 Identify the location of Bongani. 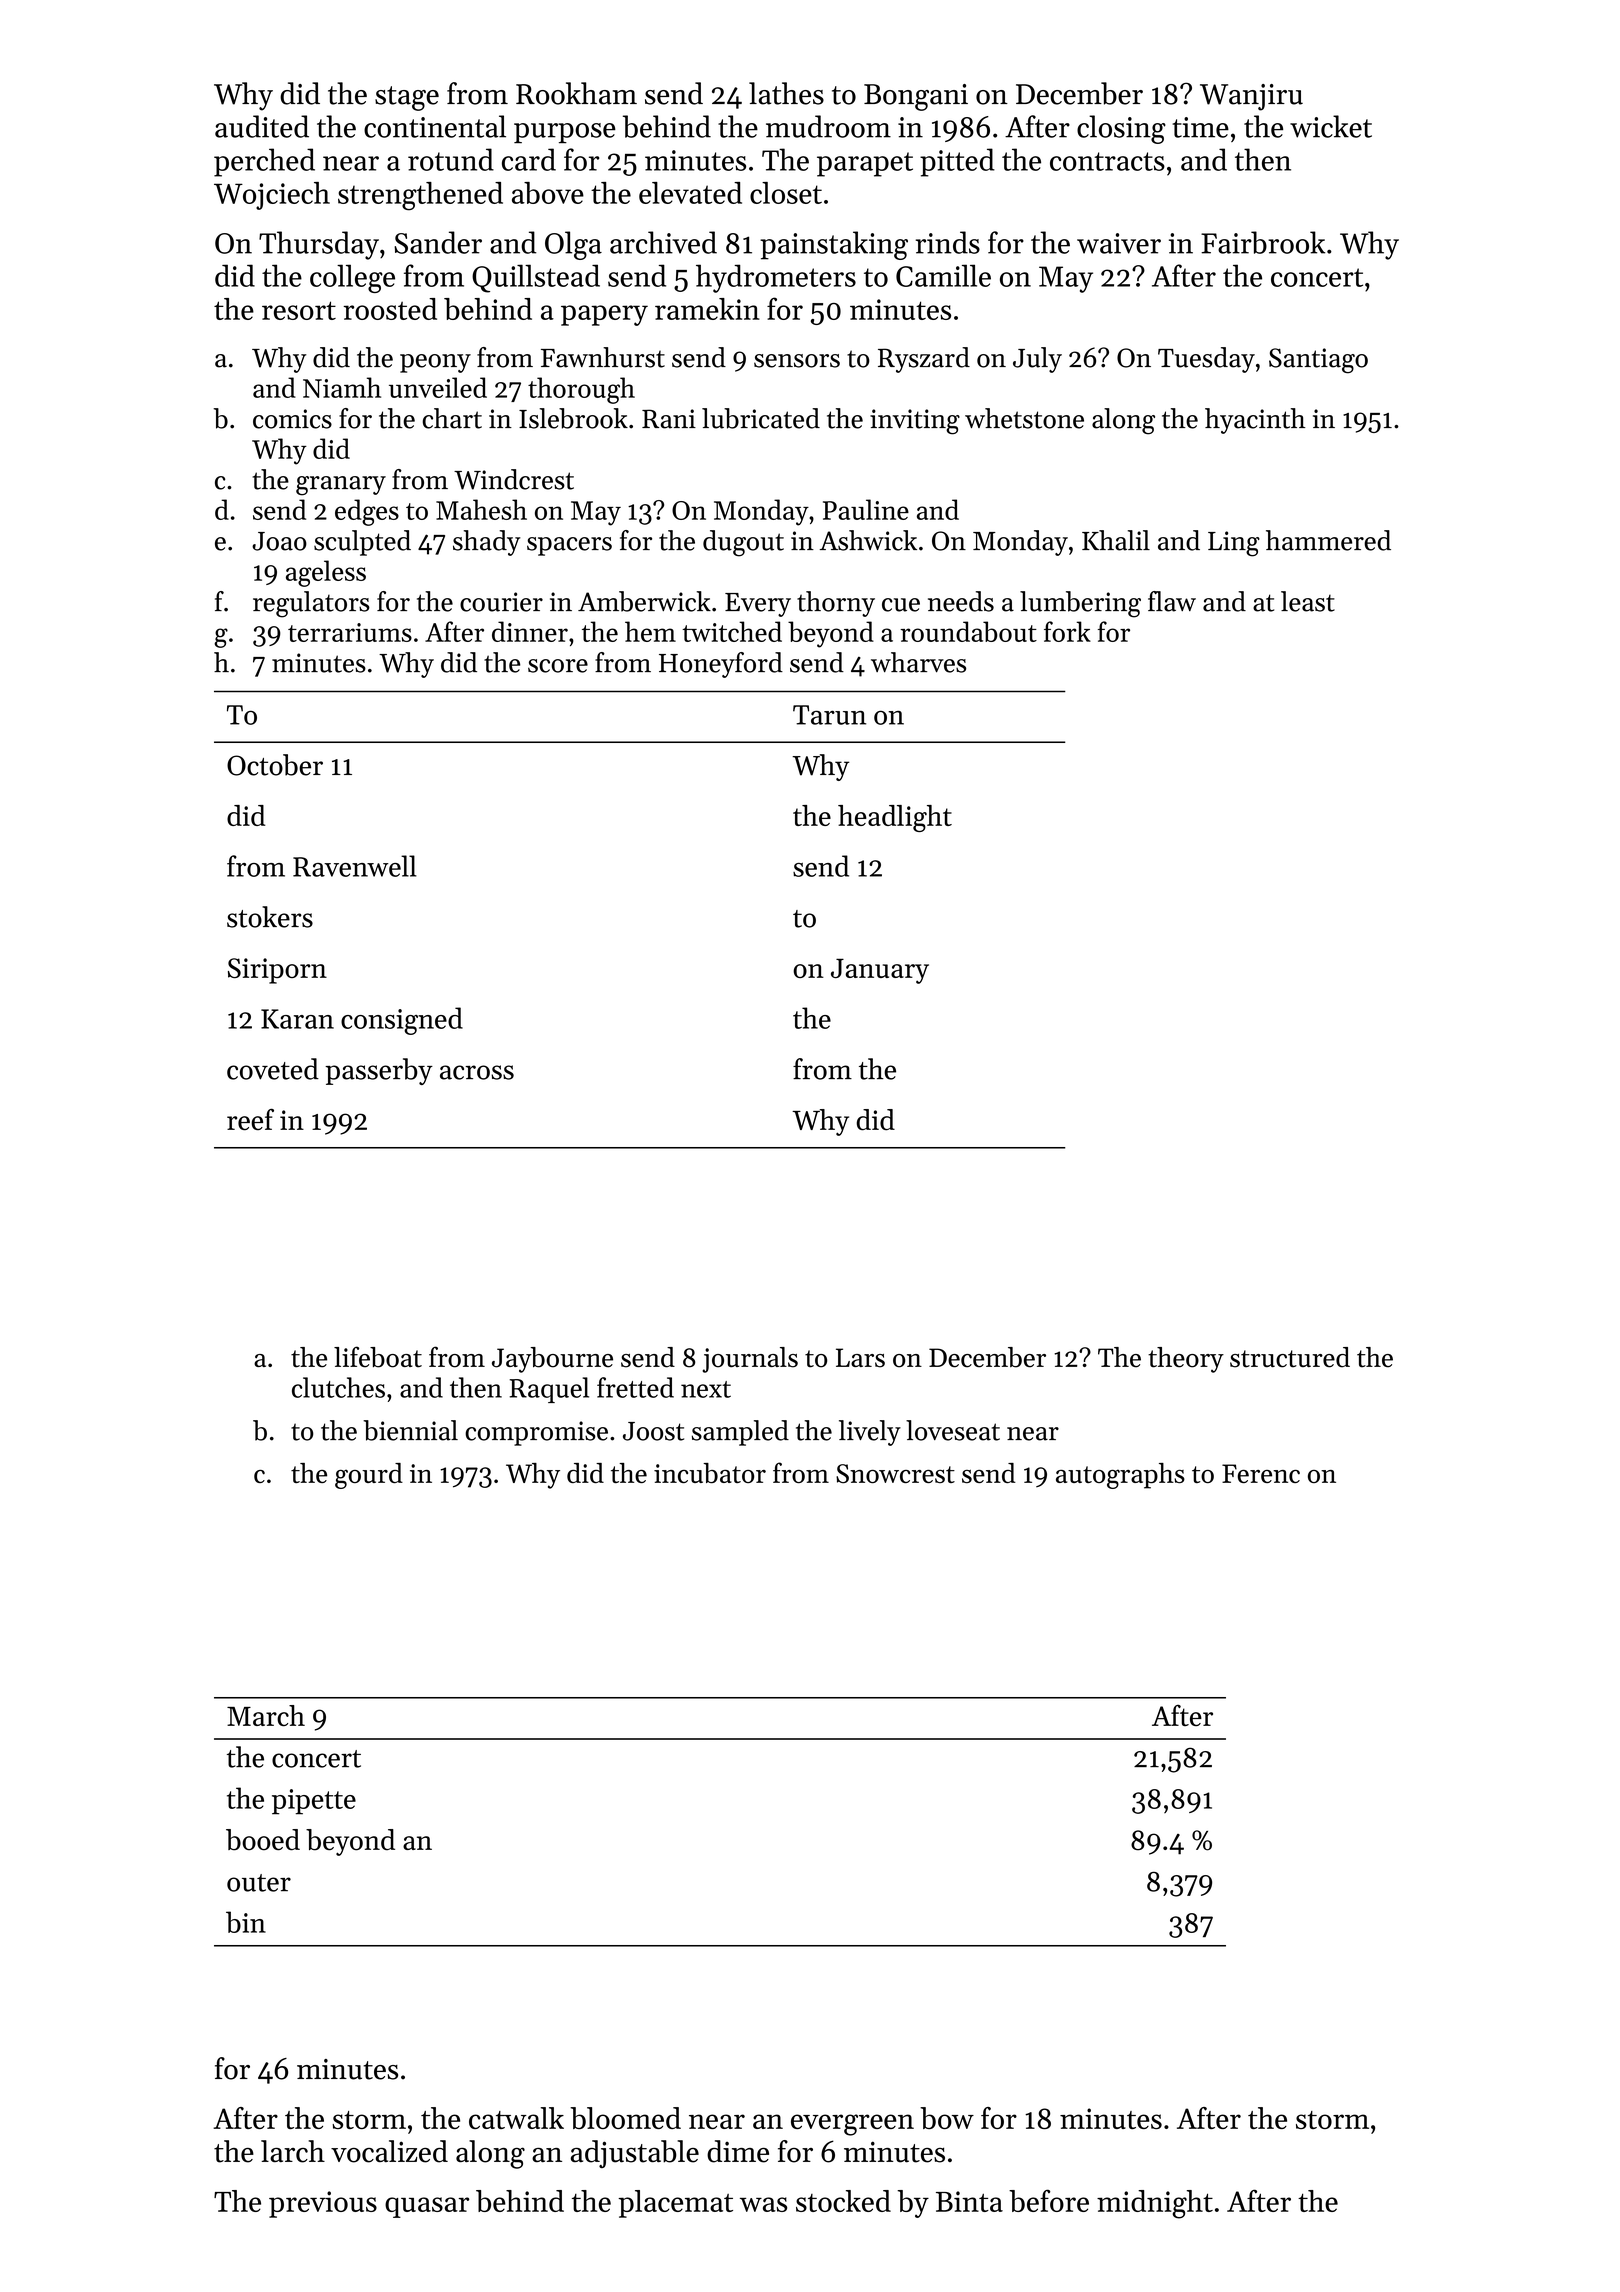
(916, 97).
